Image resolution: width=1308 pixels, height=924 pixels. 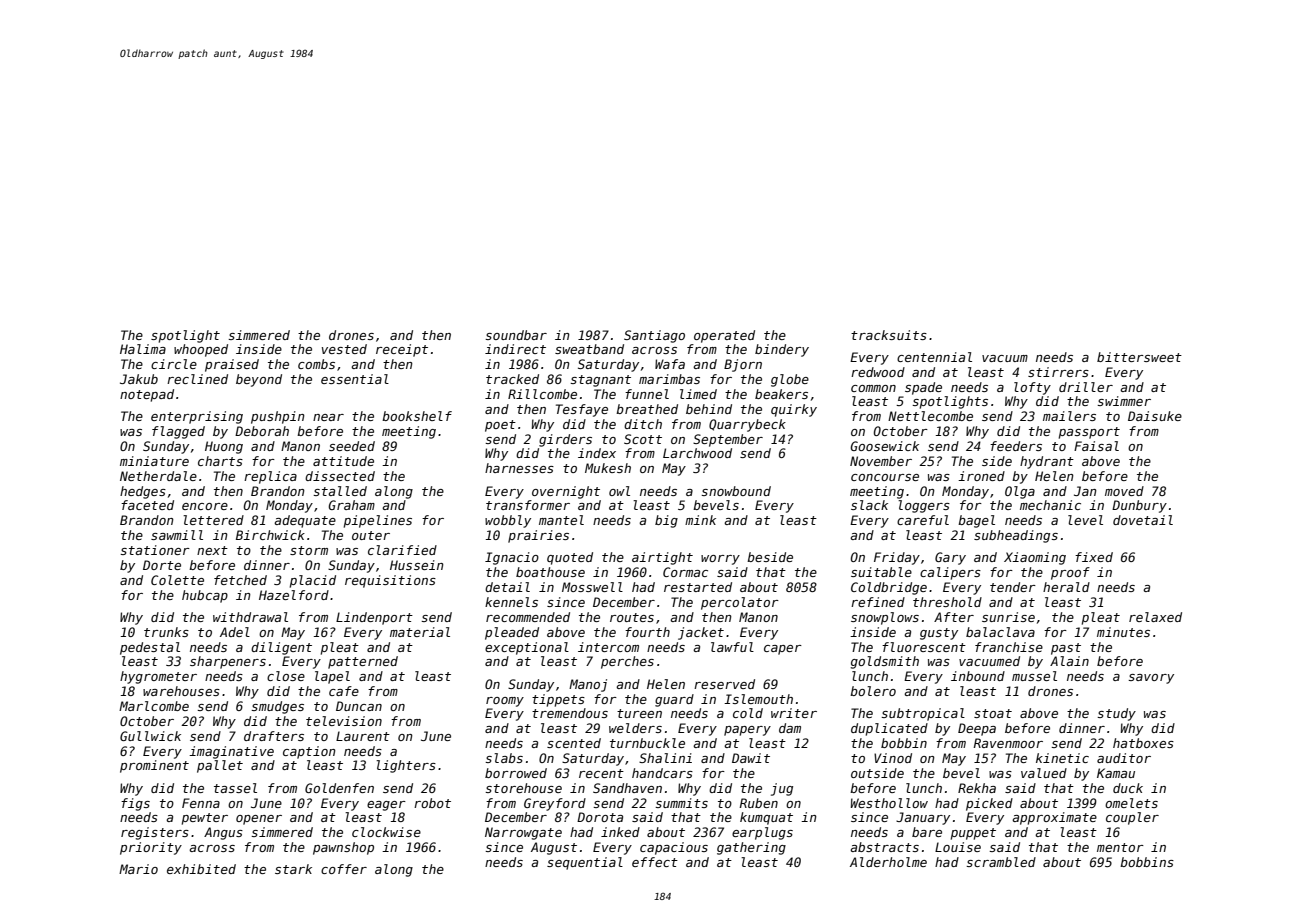 I want to click on prairies, so click(x=538, y=536).
